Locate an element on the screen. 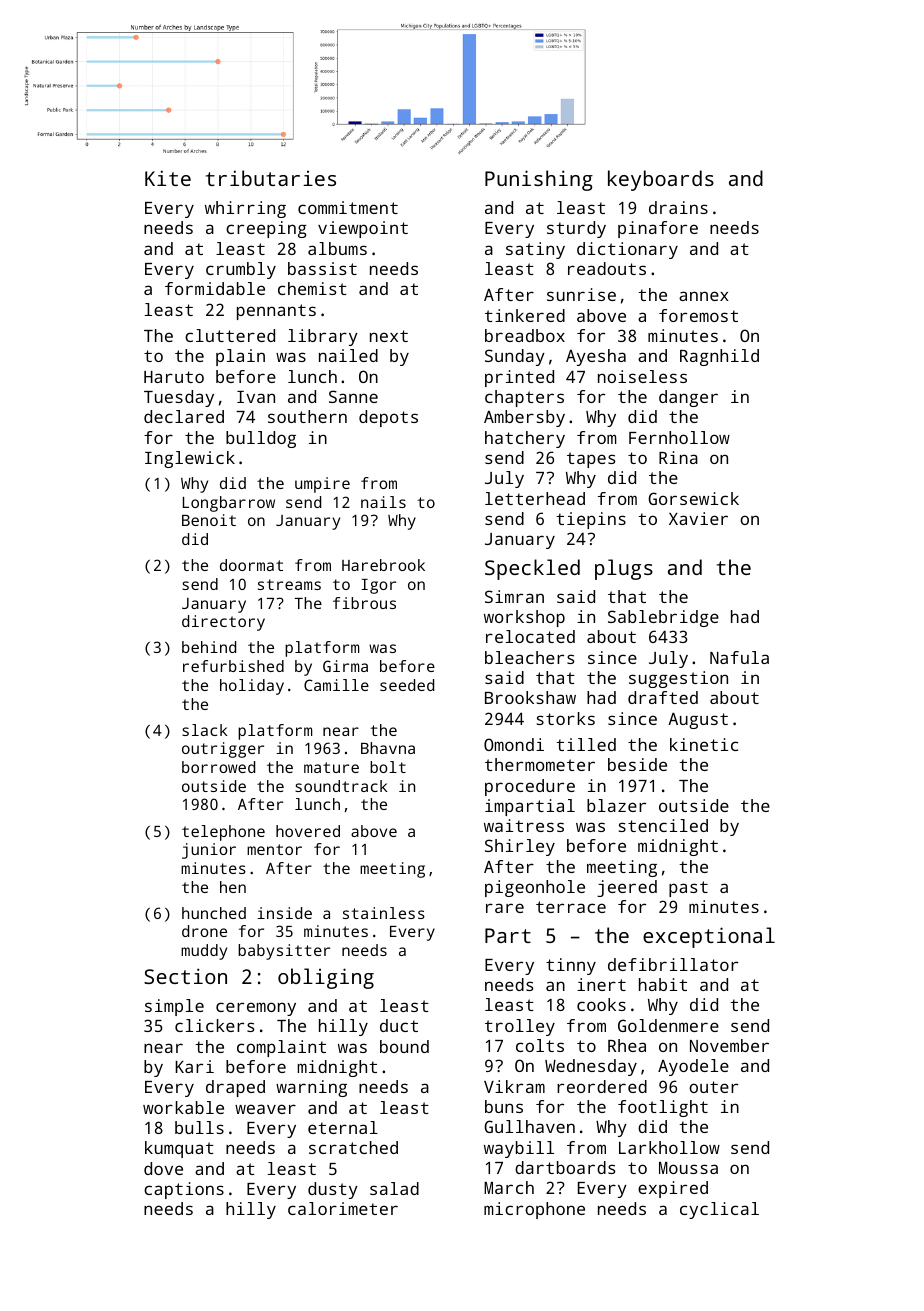 The height and width of the screenshot is (1311, 924). keyboards is located at coordinates (661, 180).
